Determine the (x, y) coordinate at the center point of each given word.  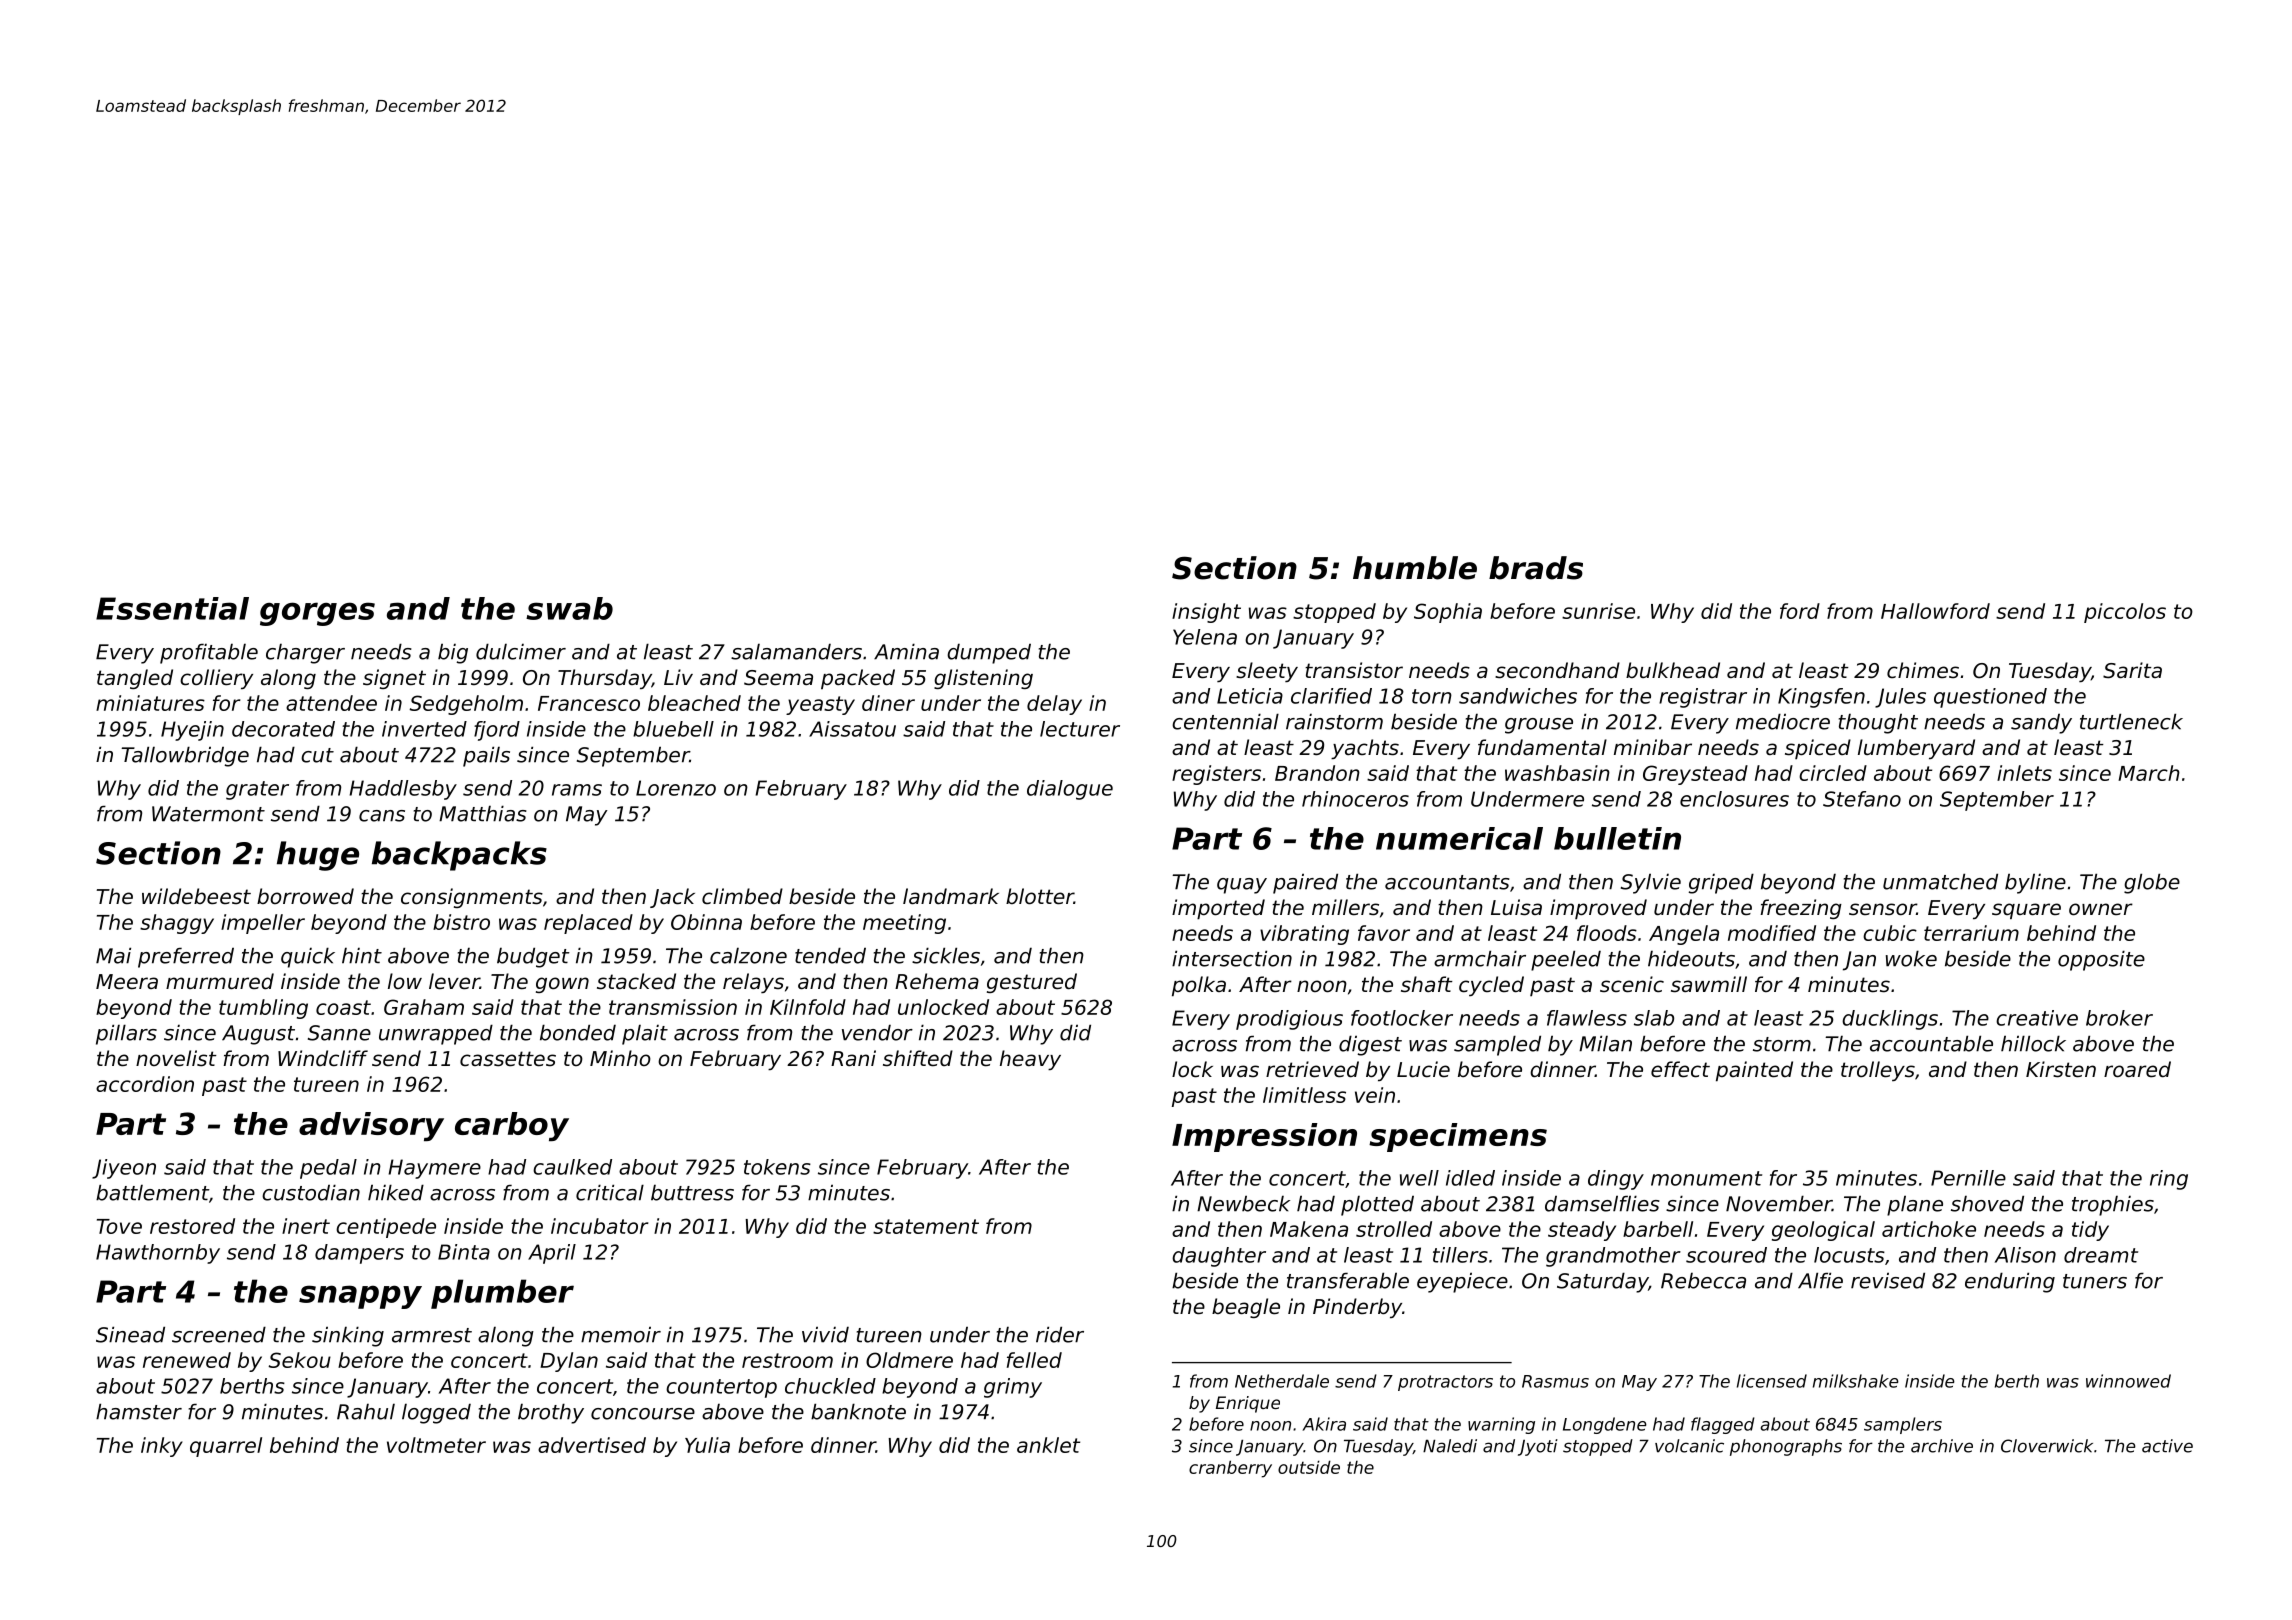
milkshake (1856, 1381)
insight (1206, 613)
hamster (139, 1411)
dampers (359, 1254)
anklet (1048, 1445)
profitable (209, 653)
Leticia (1250, 696)
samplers (1903, 1425)
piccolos (2125, 613)
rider (1060, 1334)
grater (257, 790)
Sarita (2132, 670)
